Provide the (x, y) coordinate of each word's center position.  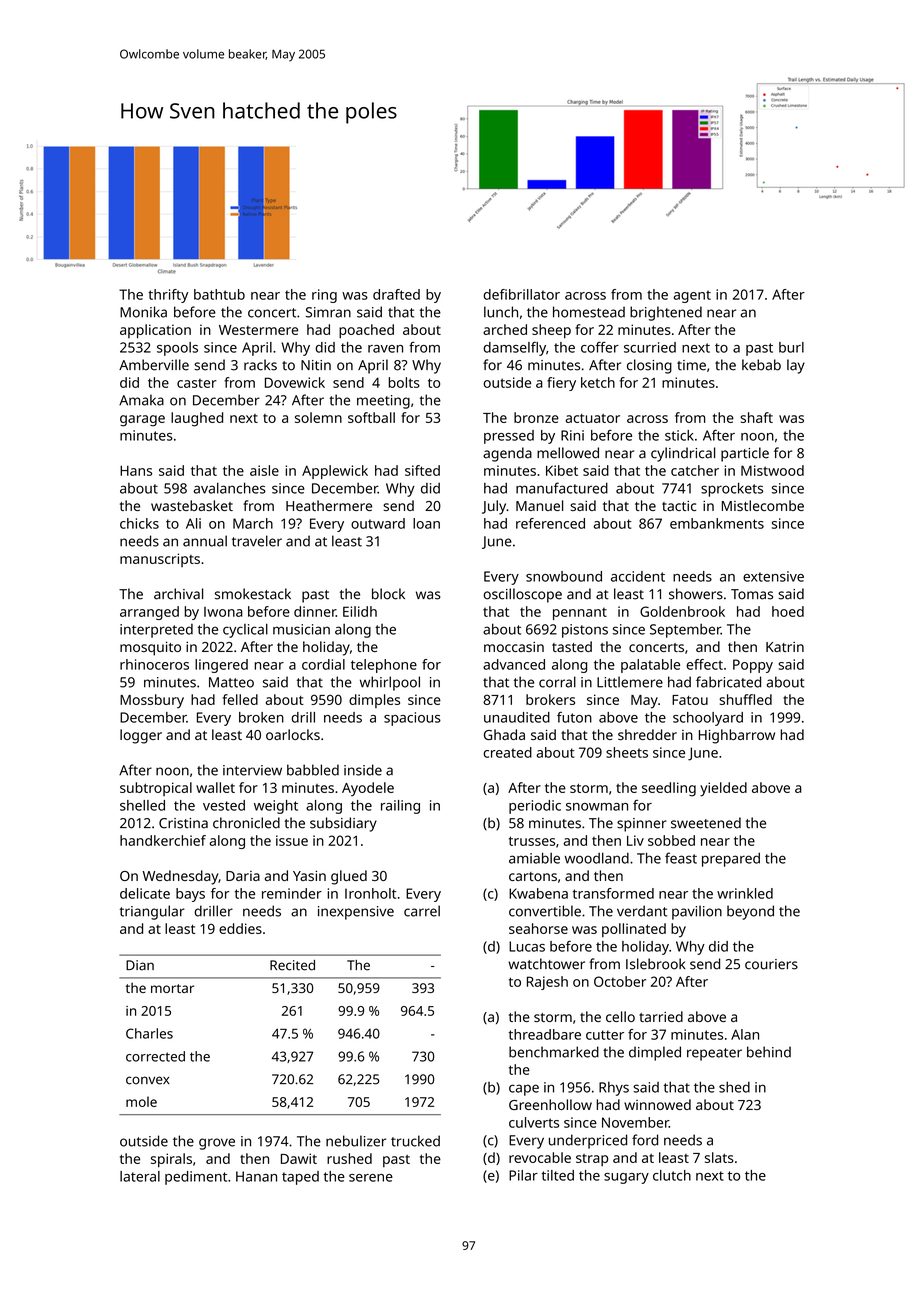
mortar (172, 988)
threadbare (545, 1034)
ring (324, 296)
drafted (396, 294)
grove (217, 1144)
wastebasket (192, 505)
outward (378, 523)
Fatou (690, 700)
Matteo (231, 682)
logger (141, 736)
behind (769, 1052)
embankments (717, 523)
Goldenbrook (682, 611)
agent (692, 296)
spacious (412, 719)
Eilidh (360, 611)
